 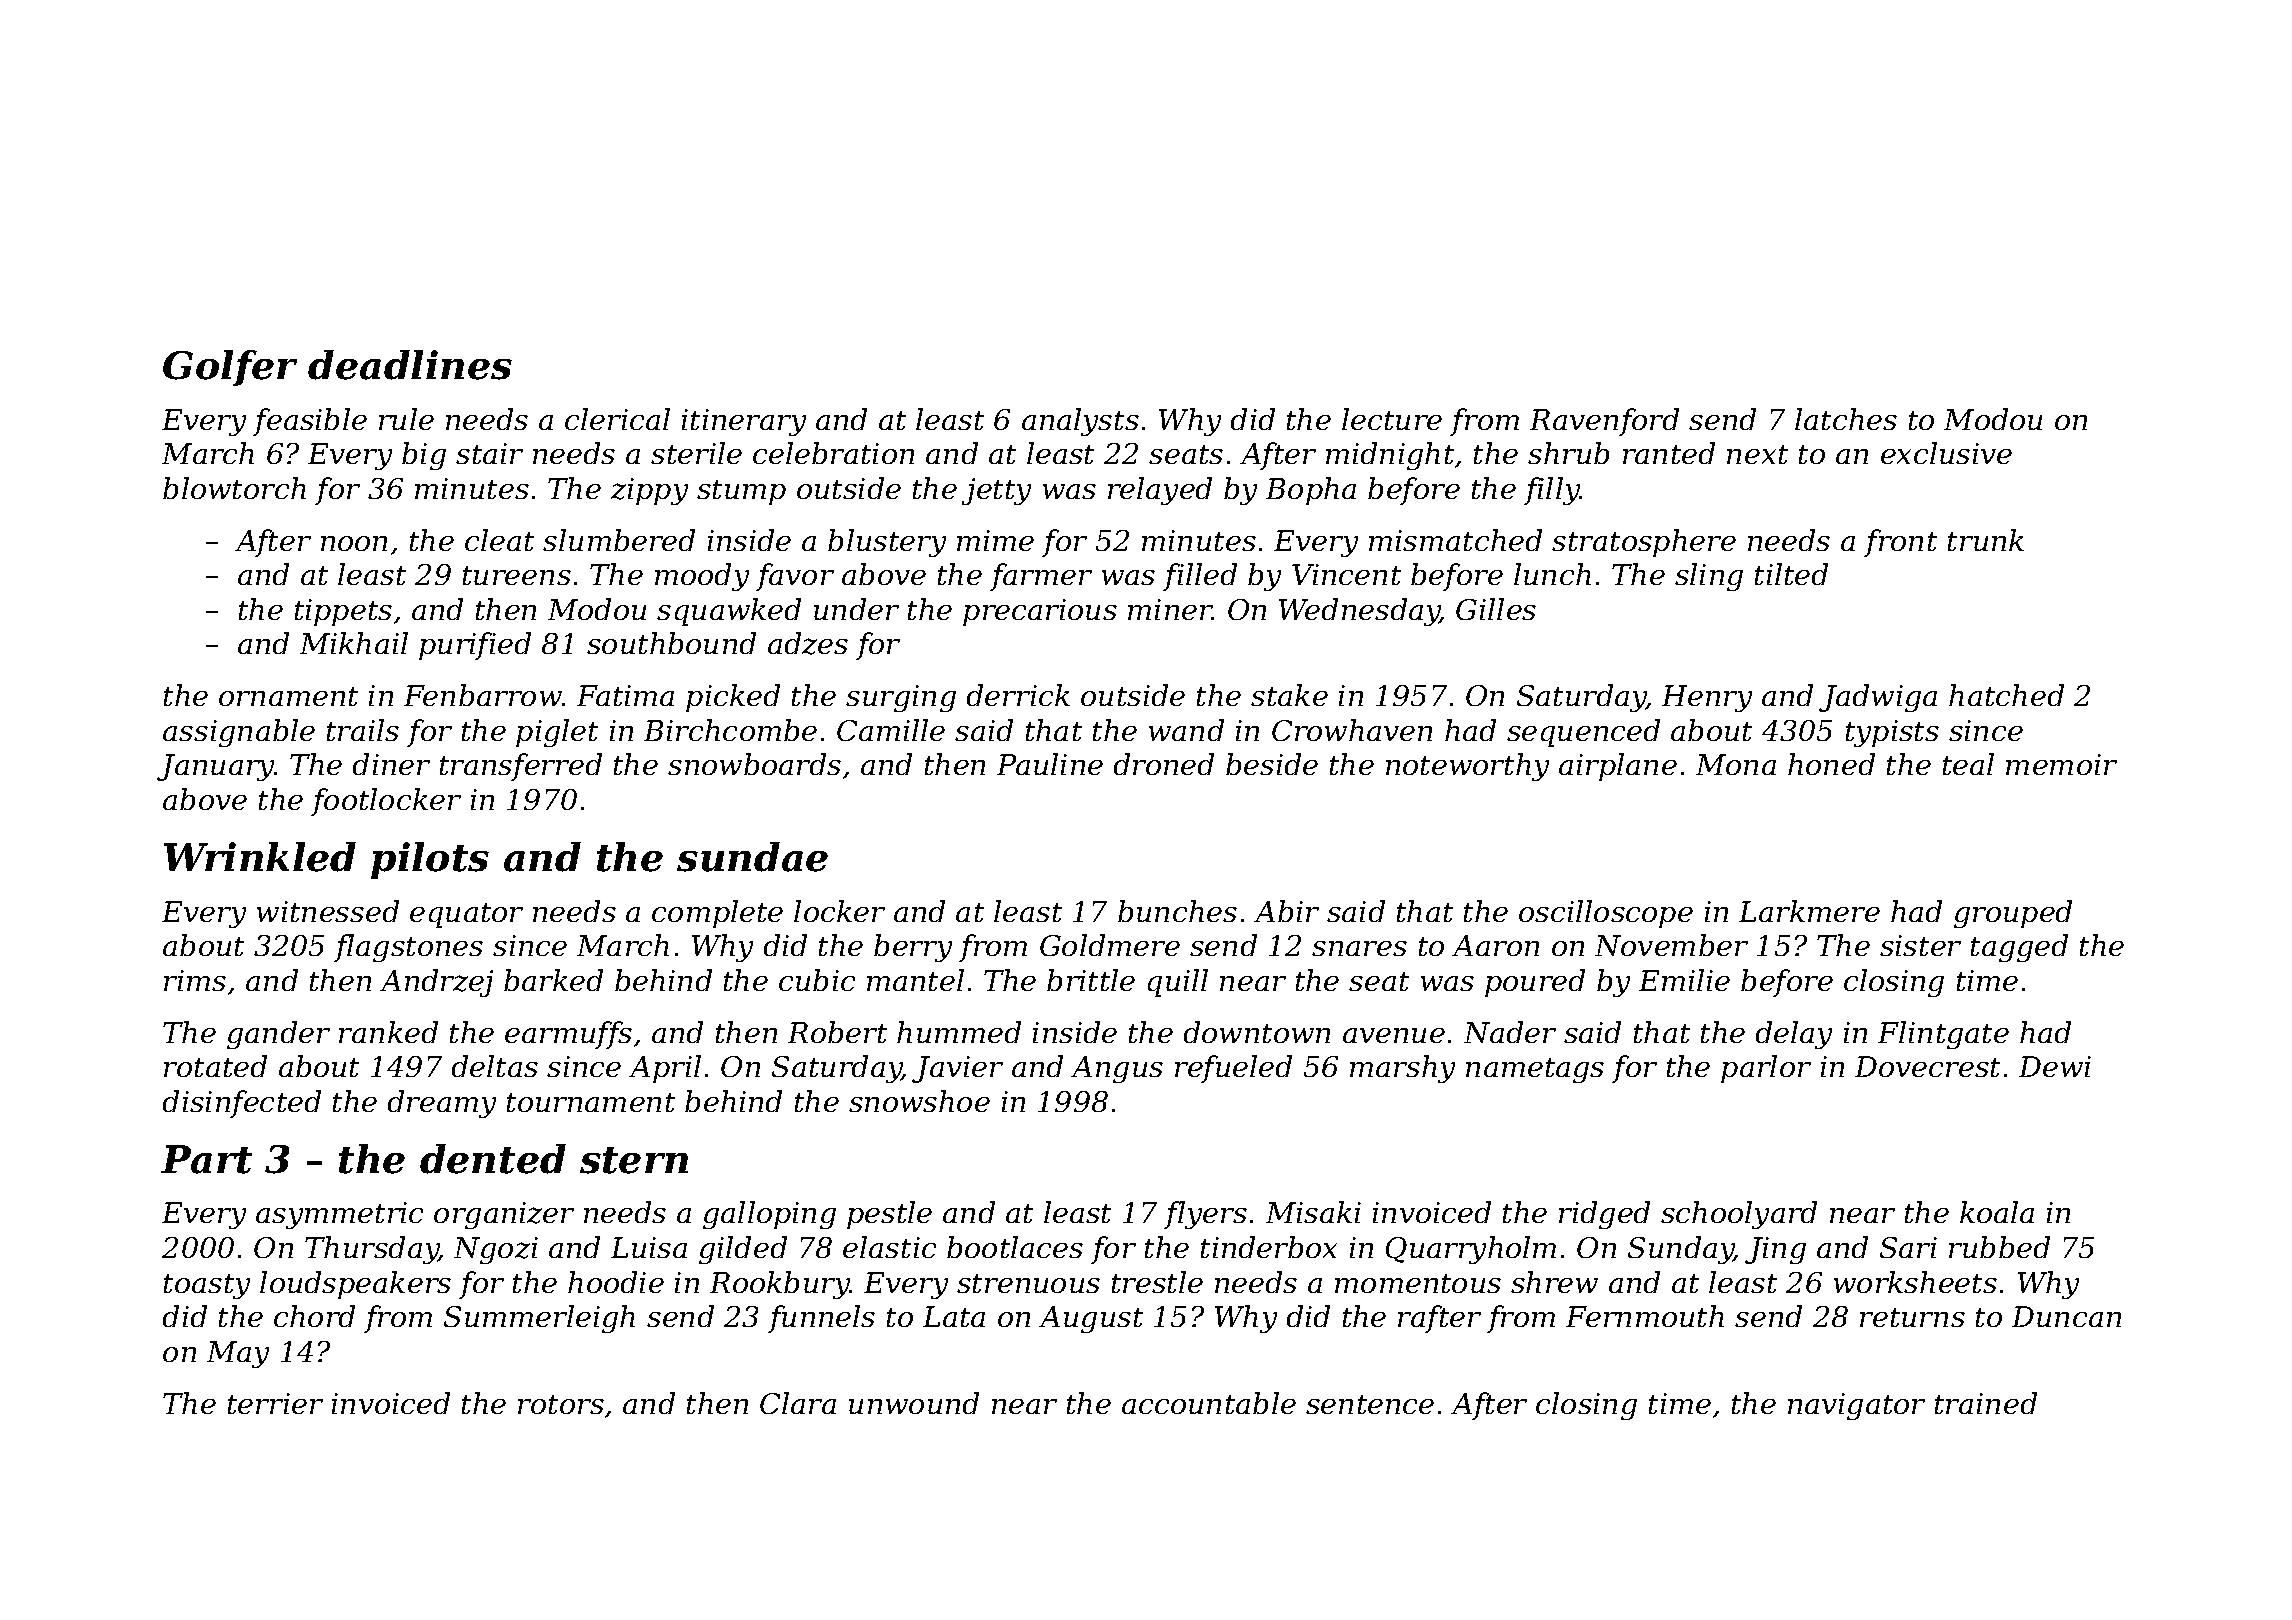 I want to click on mime, so click(x=995, y=540).
